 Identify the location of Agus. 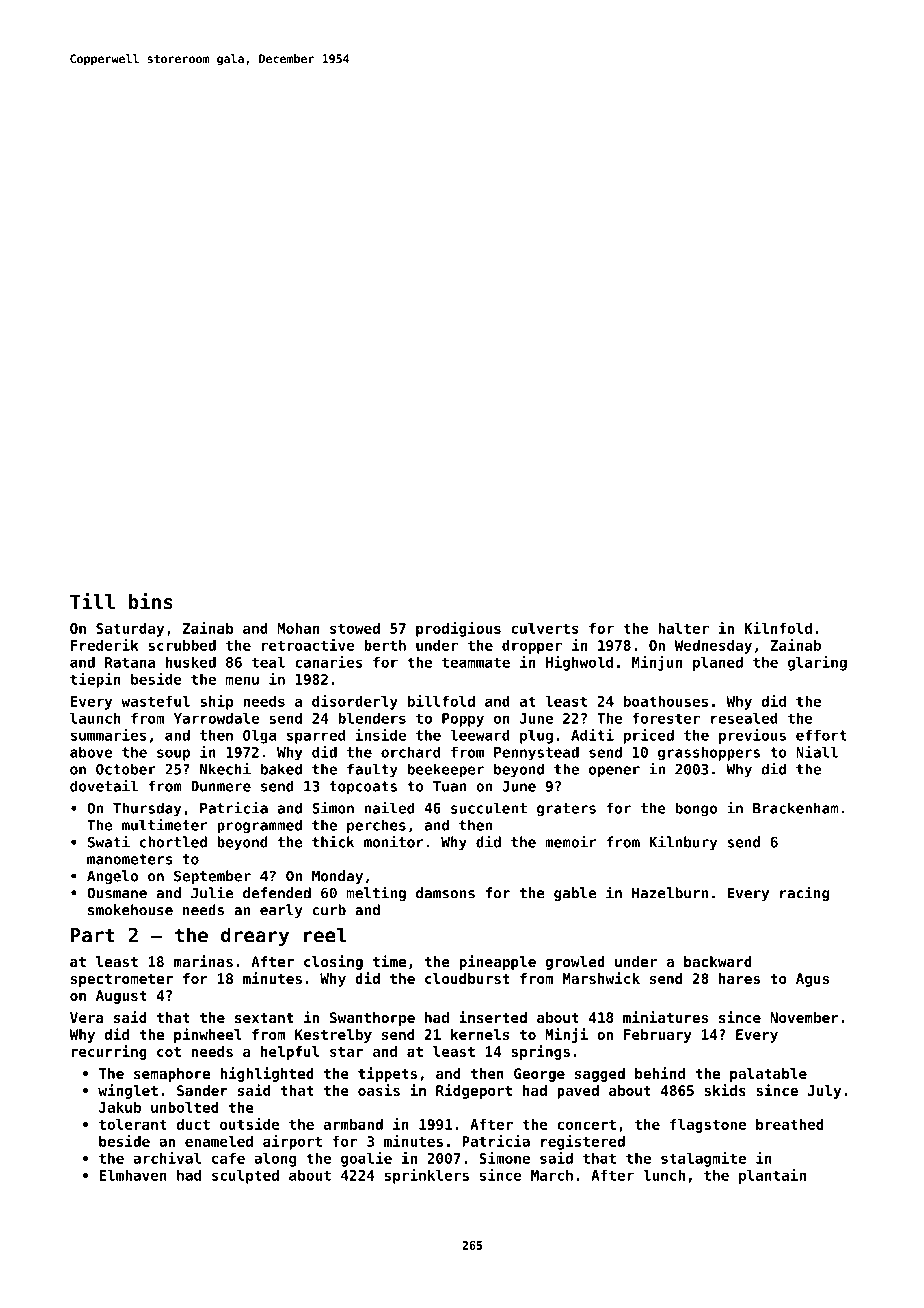
(812, 980).
